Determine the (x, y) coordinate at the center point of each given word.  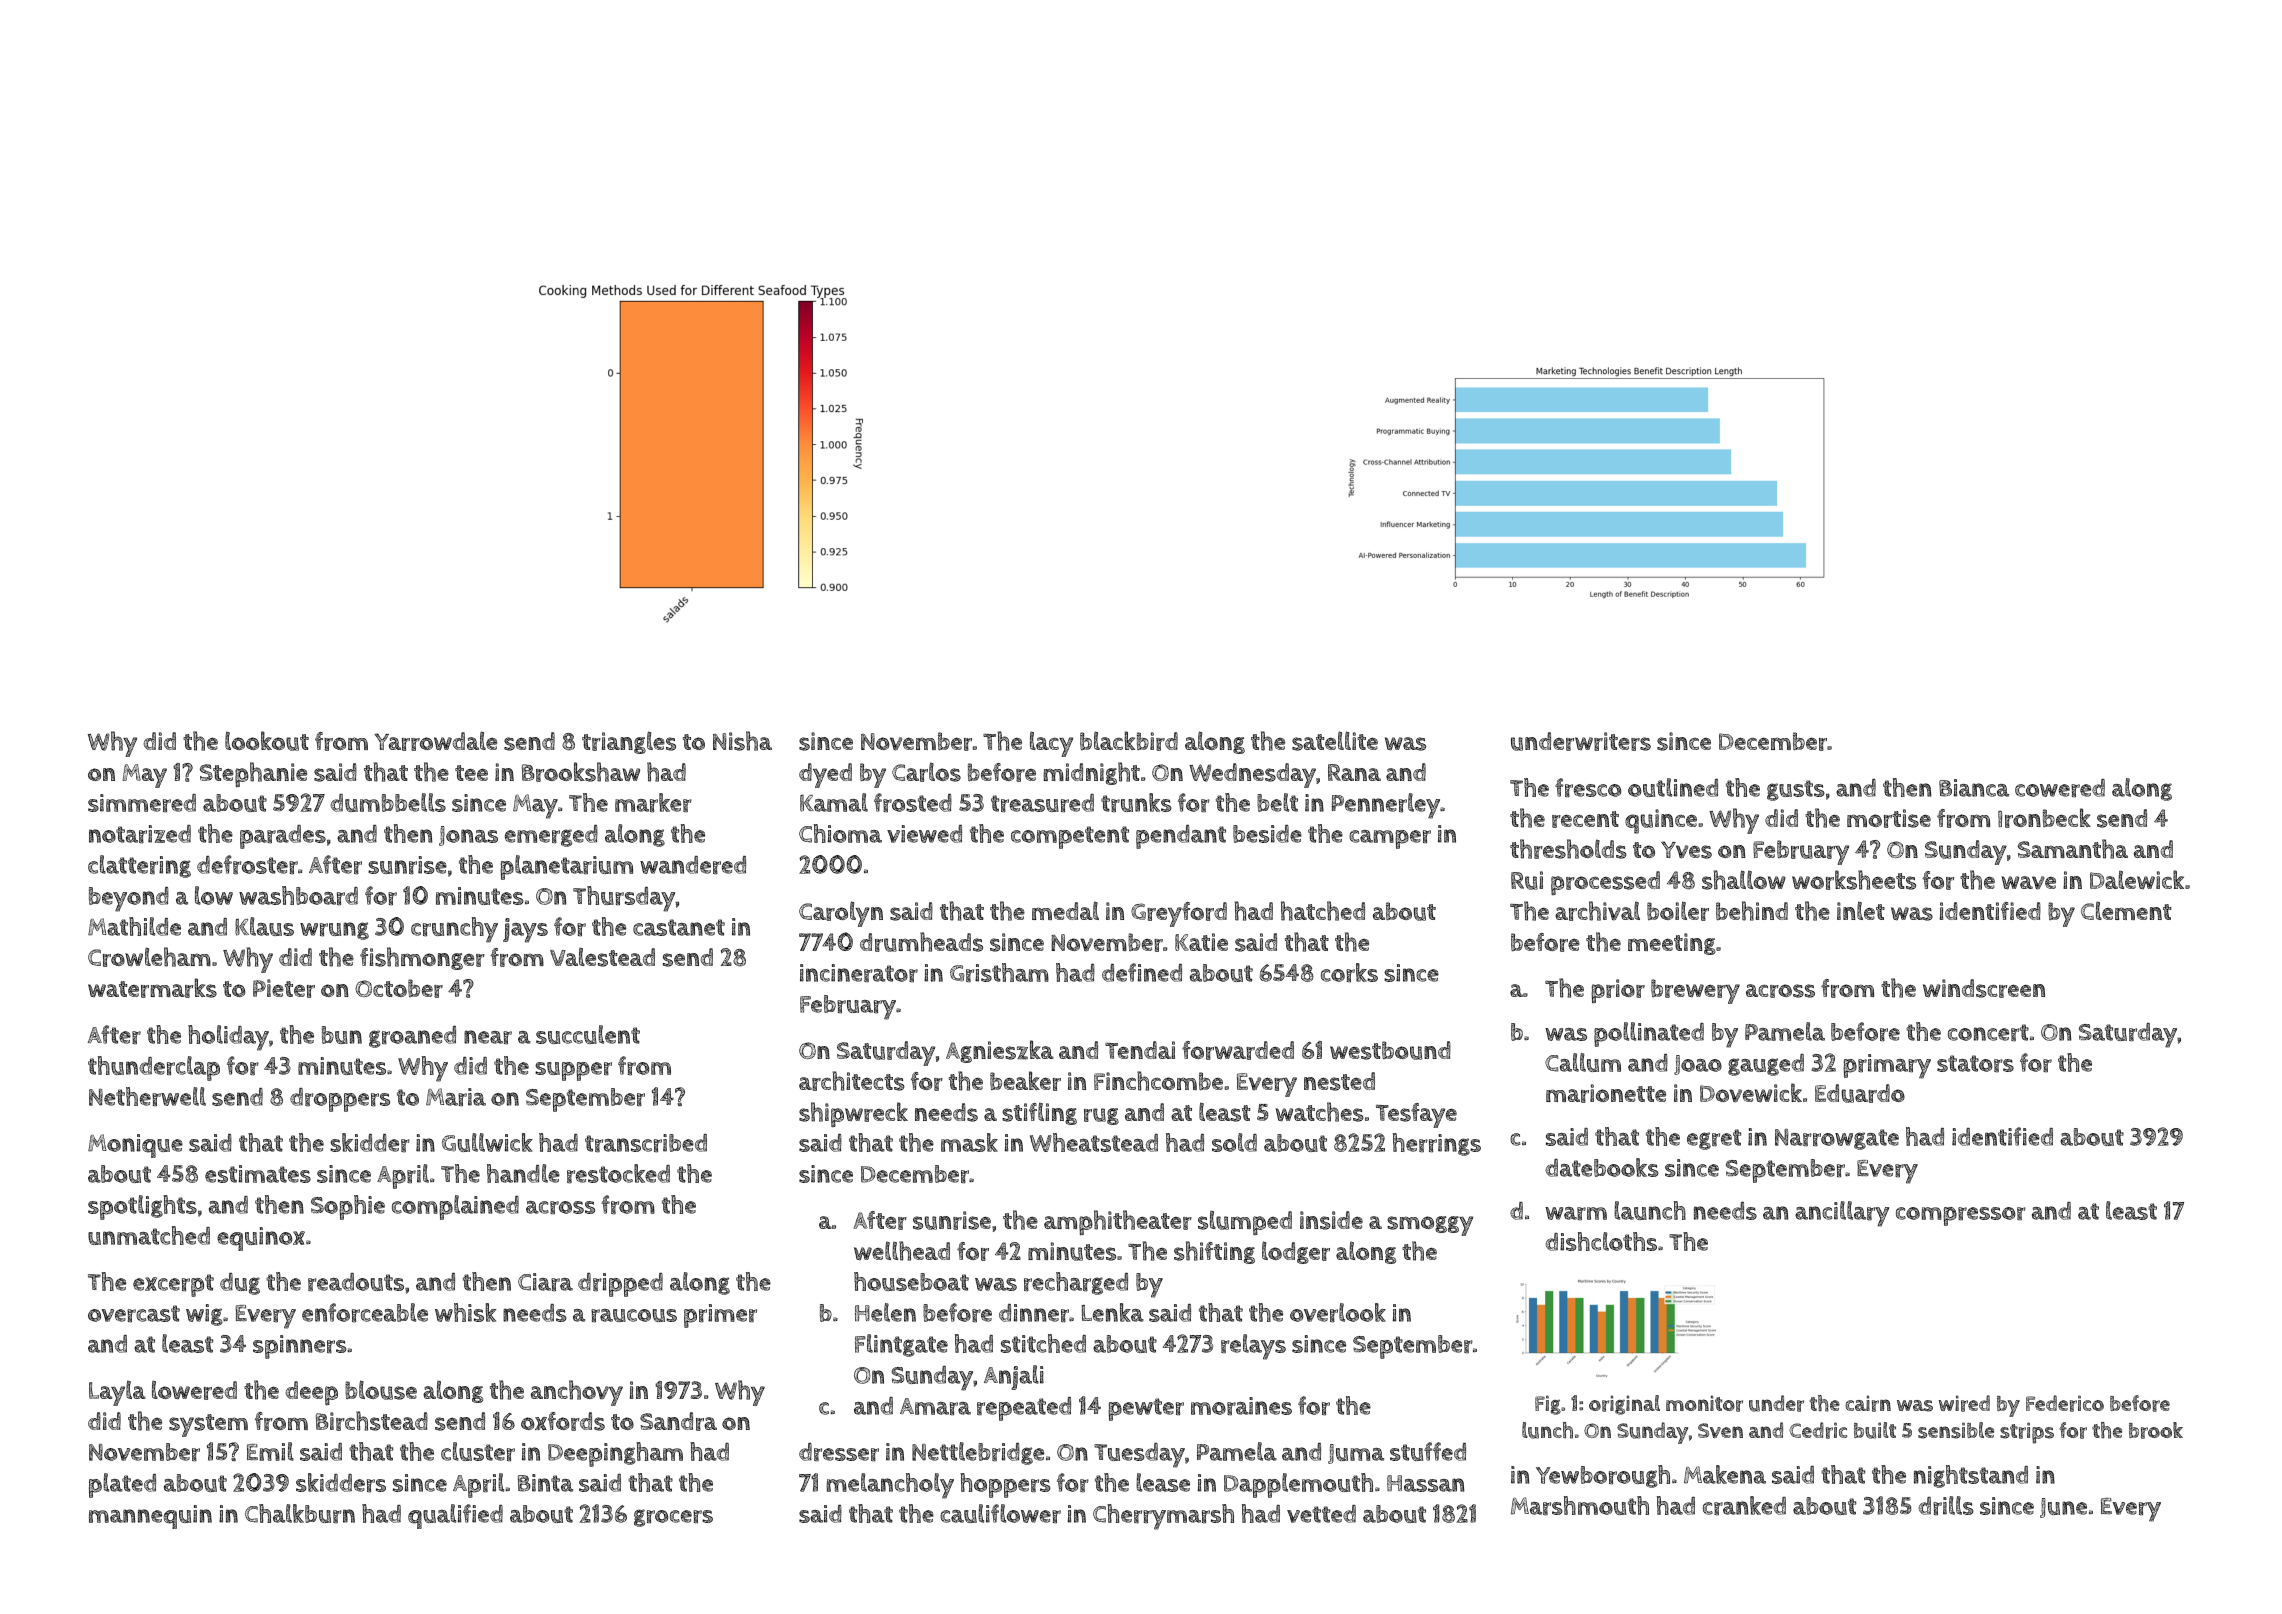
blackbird (1129, 741)
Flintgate (901, 1345)
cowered (2060, 788)
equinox (261, 1239)
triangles (629, 742)
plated (122, 1485)
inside (1331, 1220)
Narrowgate (1837, 1139)
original (1624, 1405)
